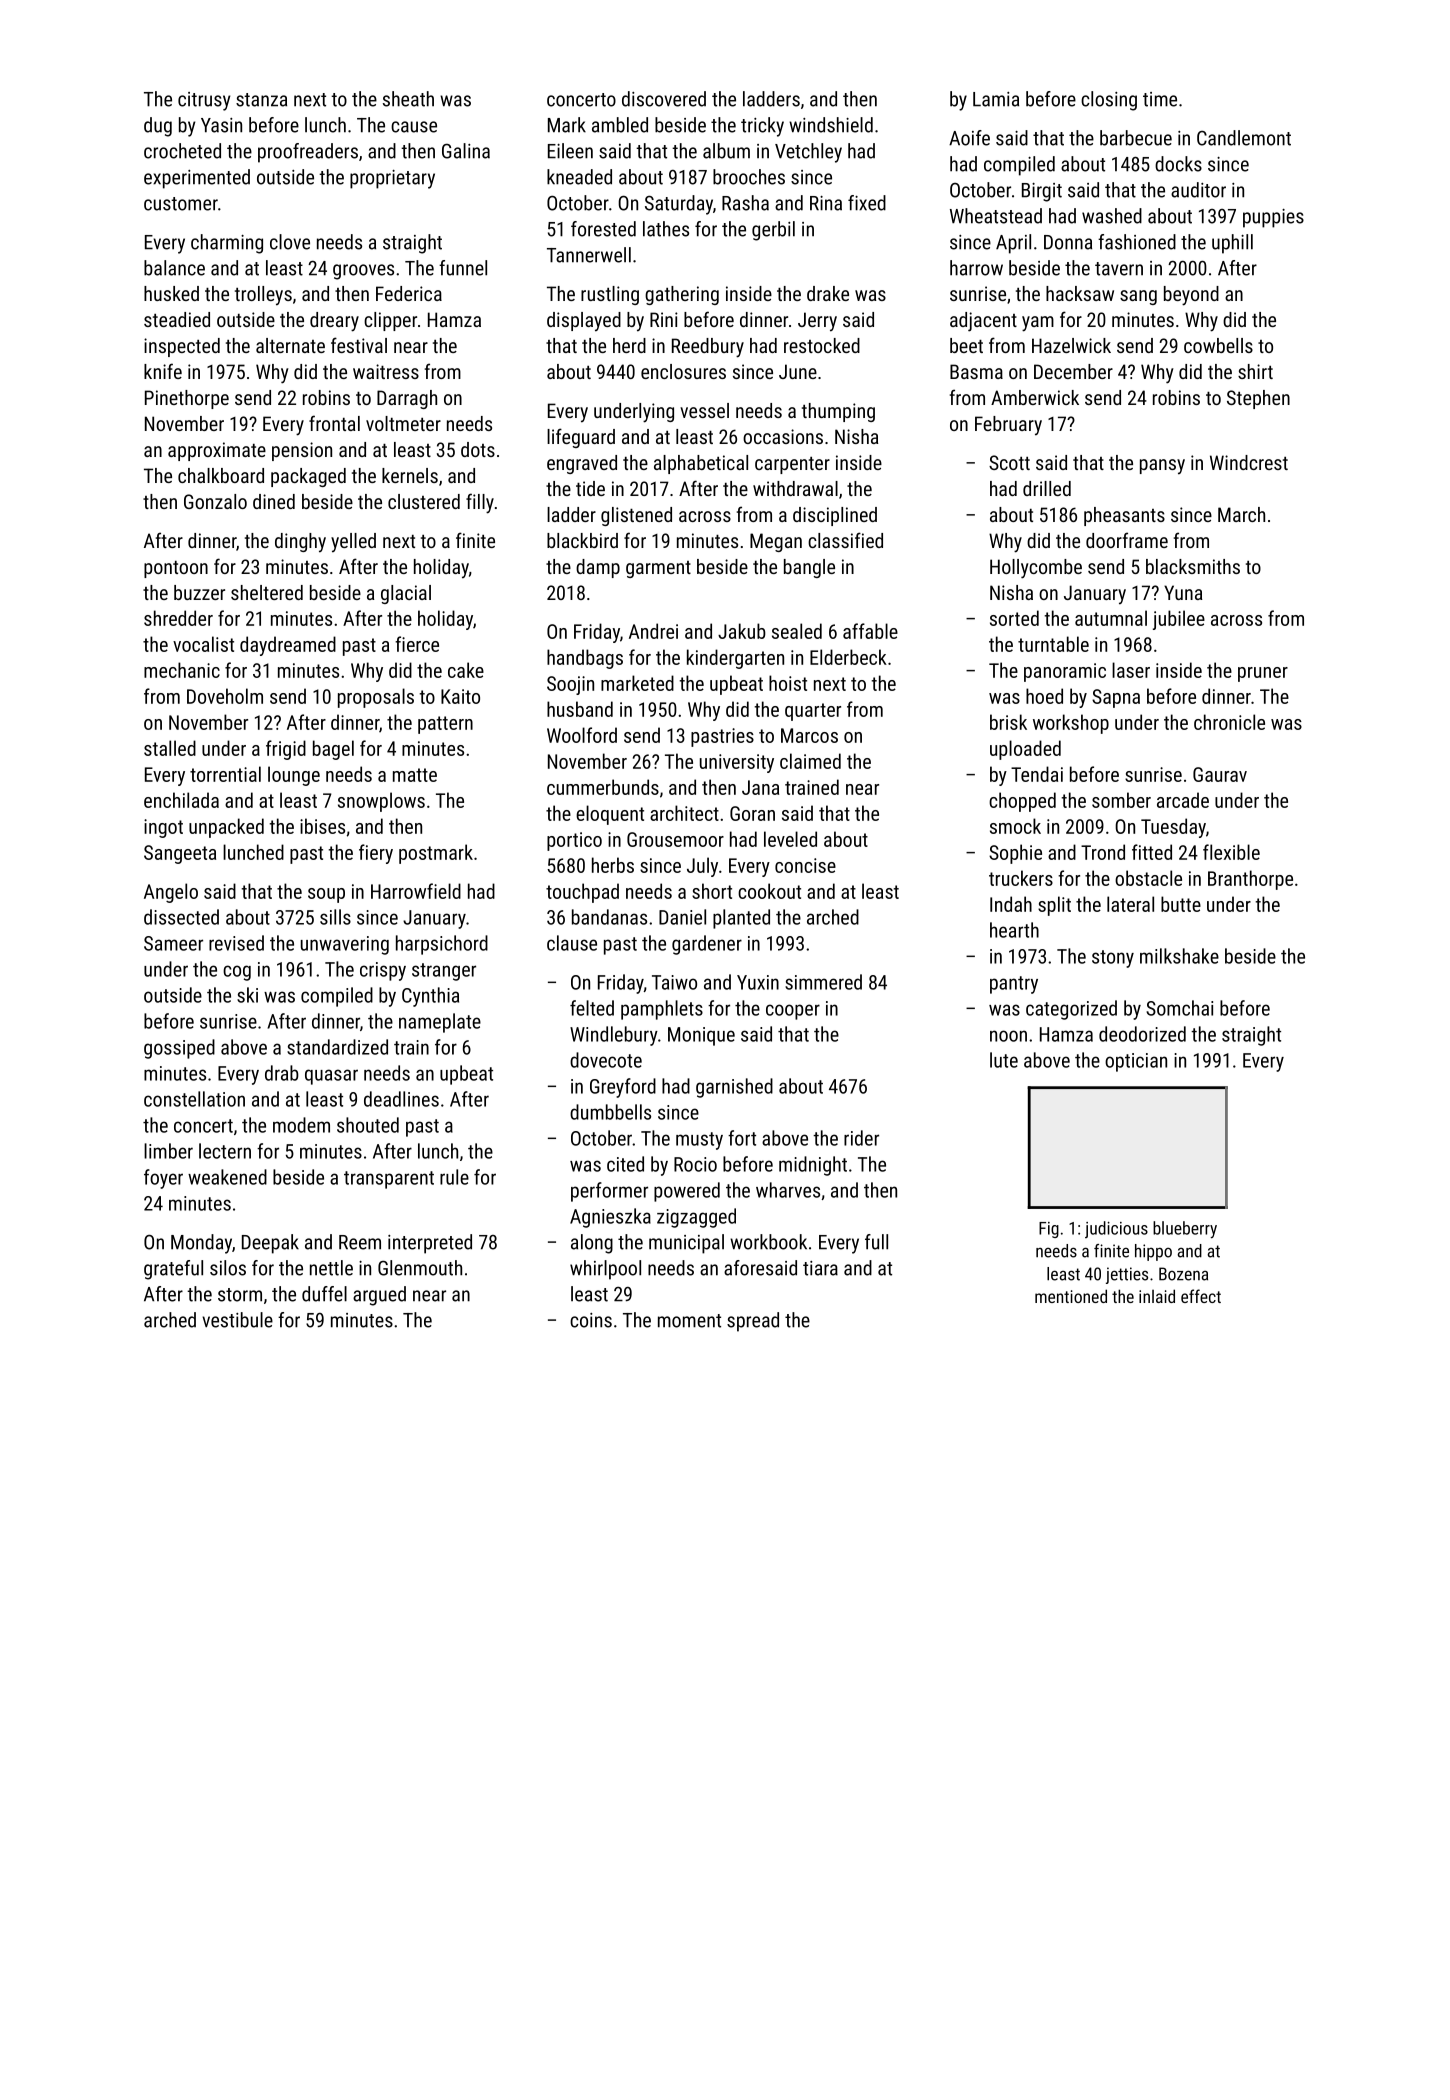  Describe the element at coordinates (682, 295) in the page. I see `gathering` at that location.
